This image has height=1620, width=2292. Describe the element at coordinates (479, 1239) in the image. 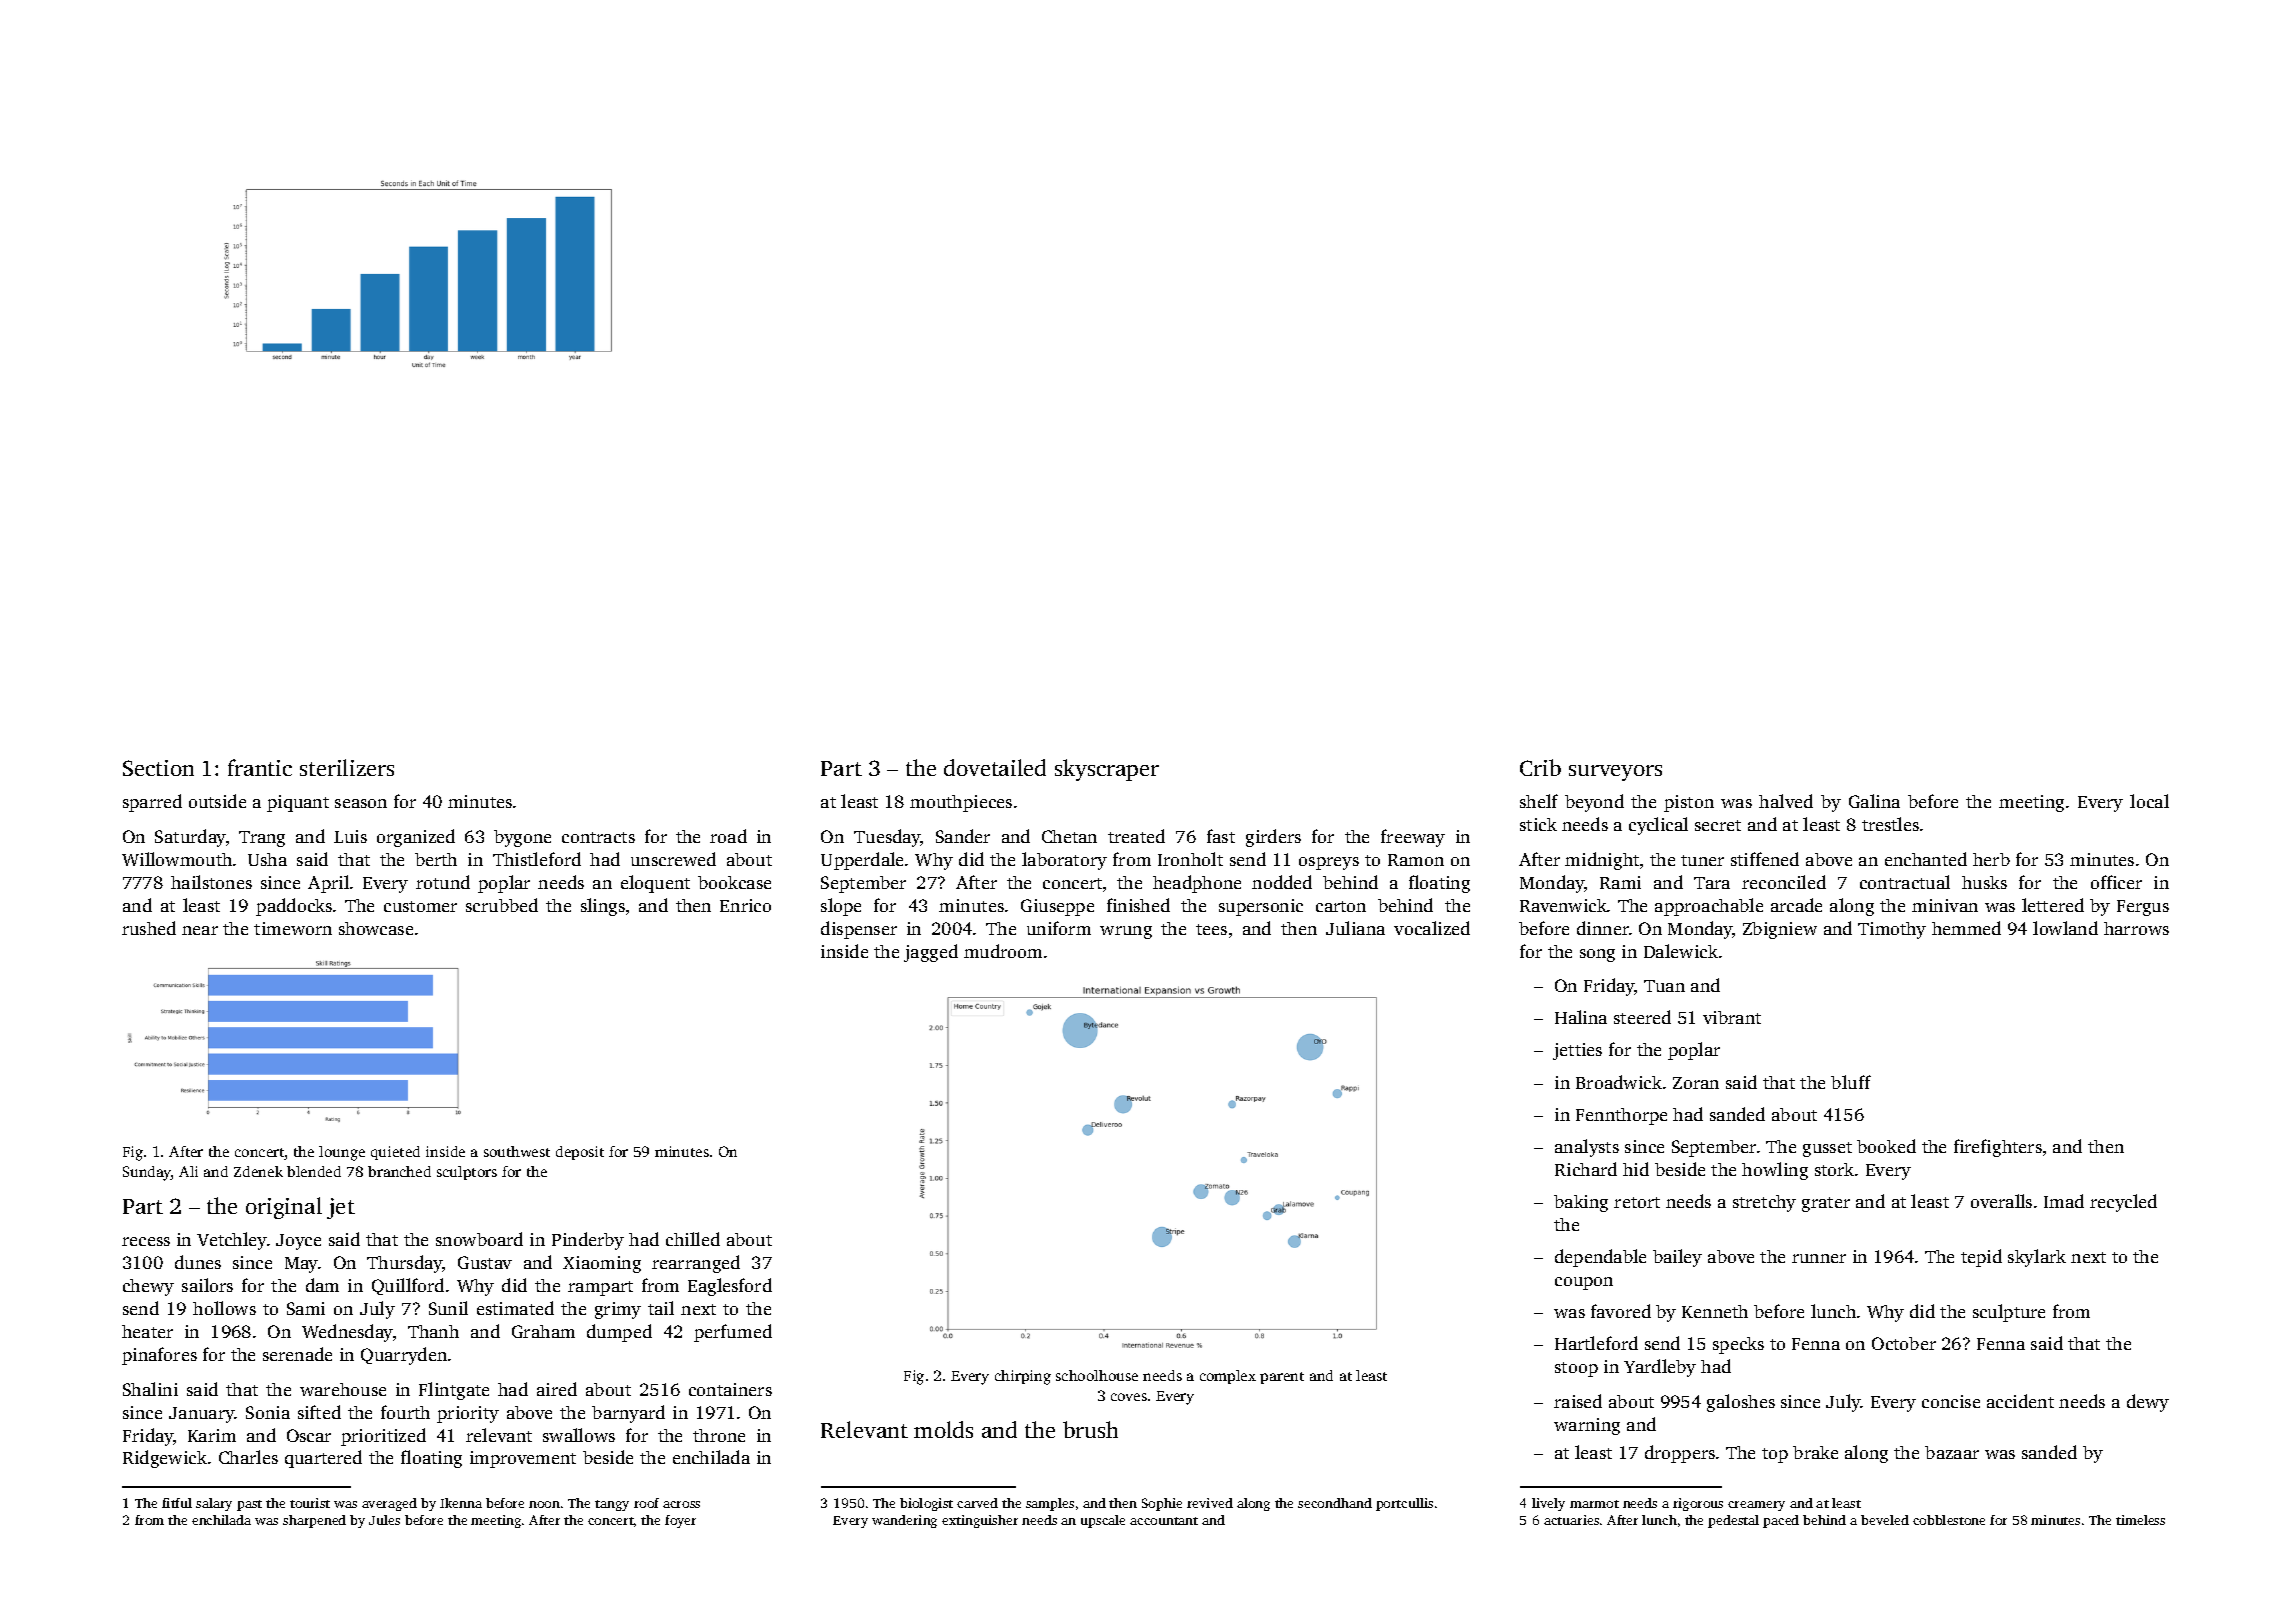

I see `snowboard` at that location.
